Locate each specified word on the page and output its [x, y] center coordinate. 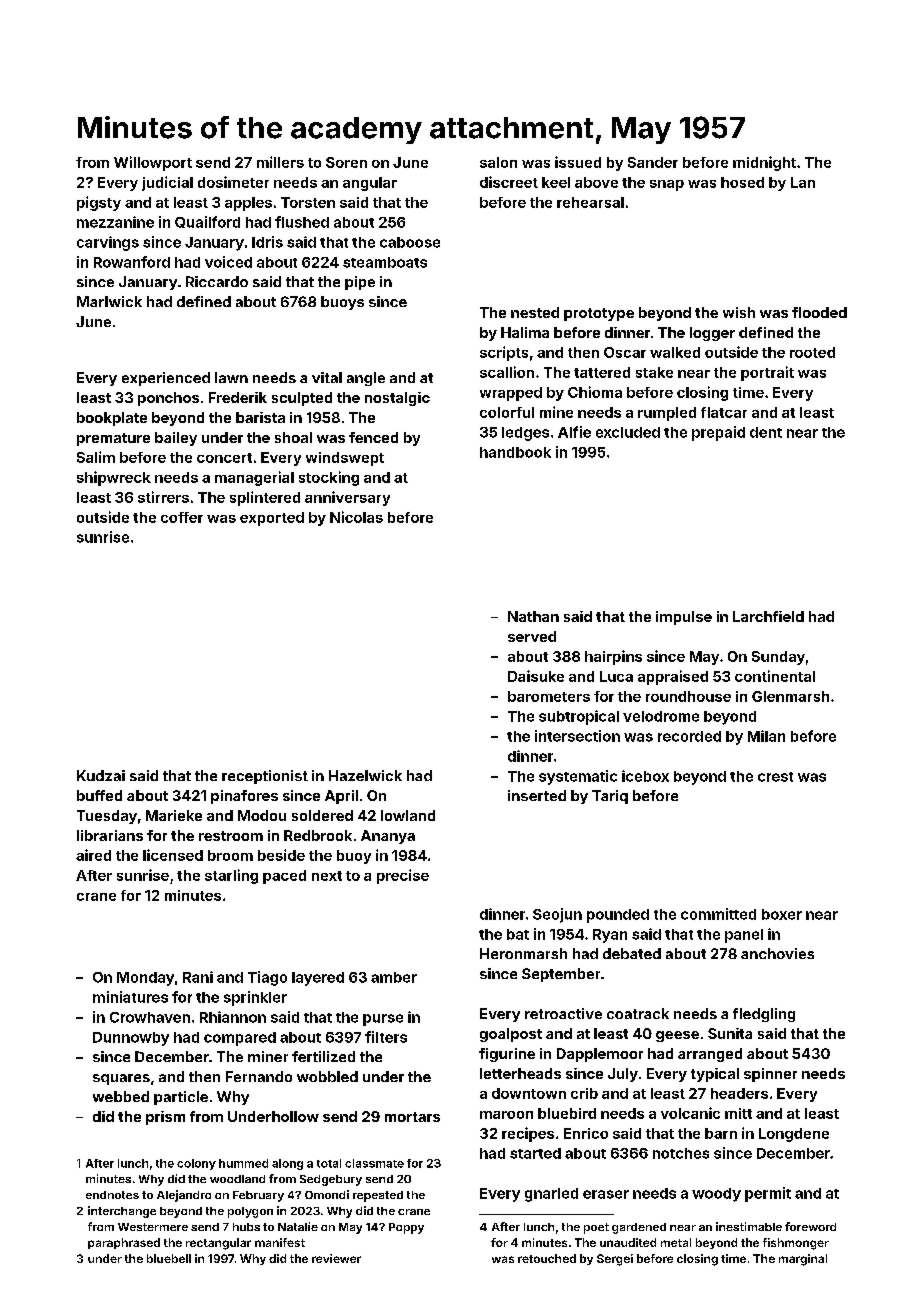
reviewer [336, 1258]
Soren [346, 162]
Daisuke [536, 676]
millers [280, 162]
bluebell [169, 1258]
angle [366, 379]
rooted [812, 352]
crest [775, 777]
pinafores [244, 797]
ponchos [168, 399]
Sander [653, 162]
